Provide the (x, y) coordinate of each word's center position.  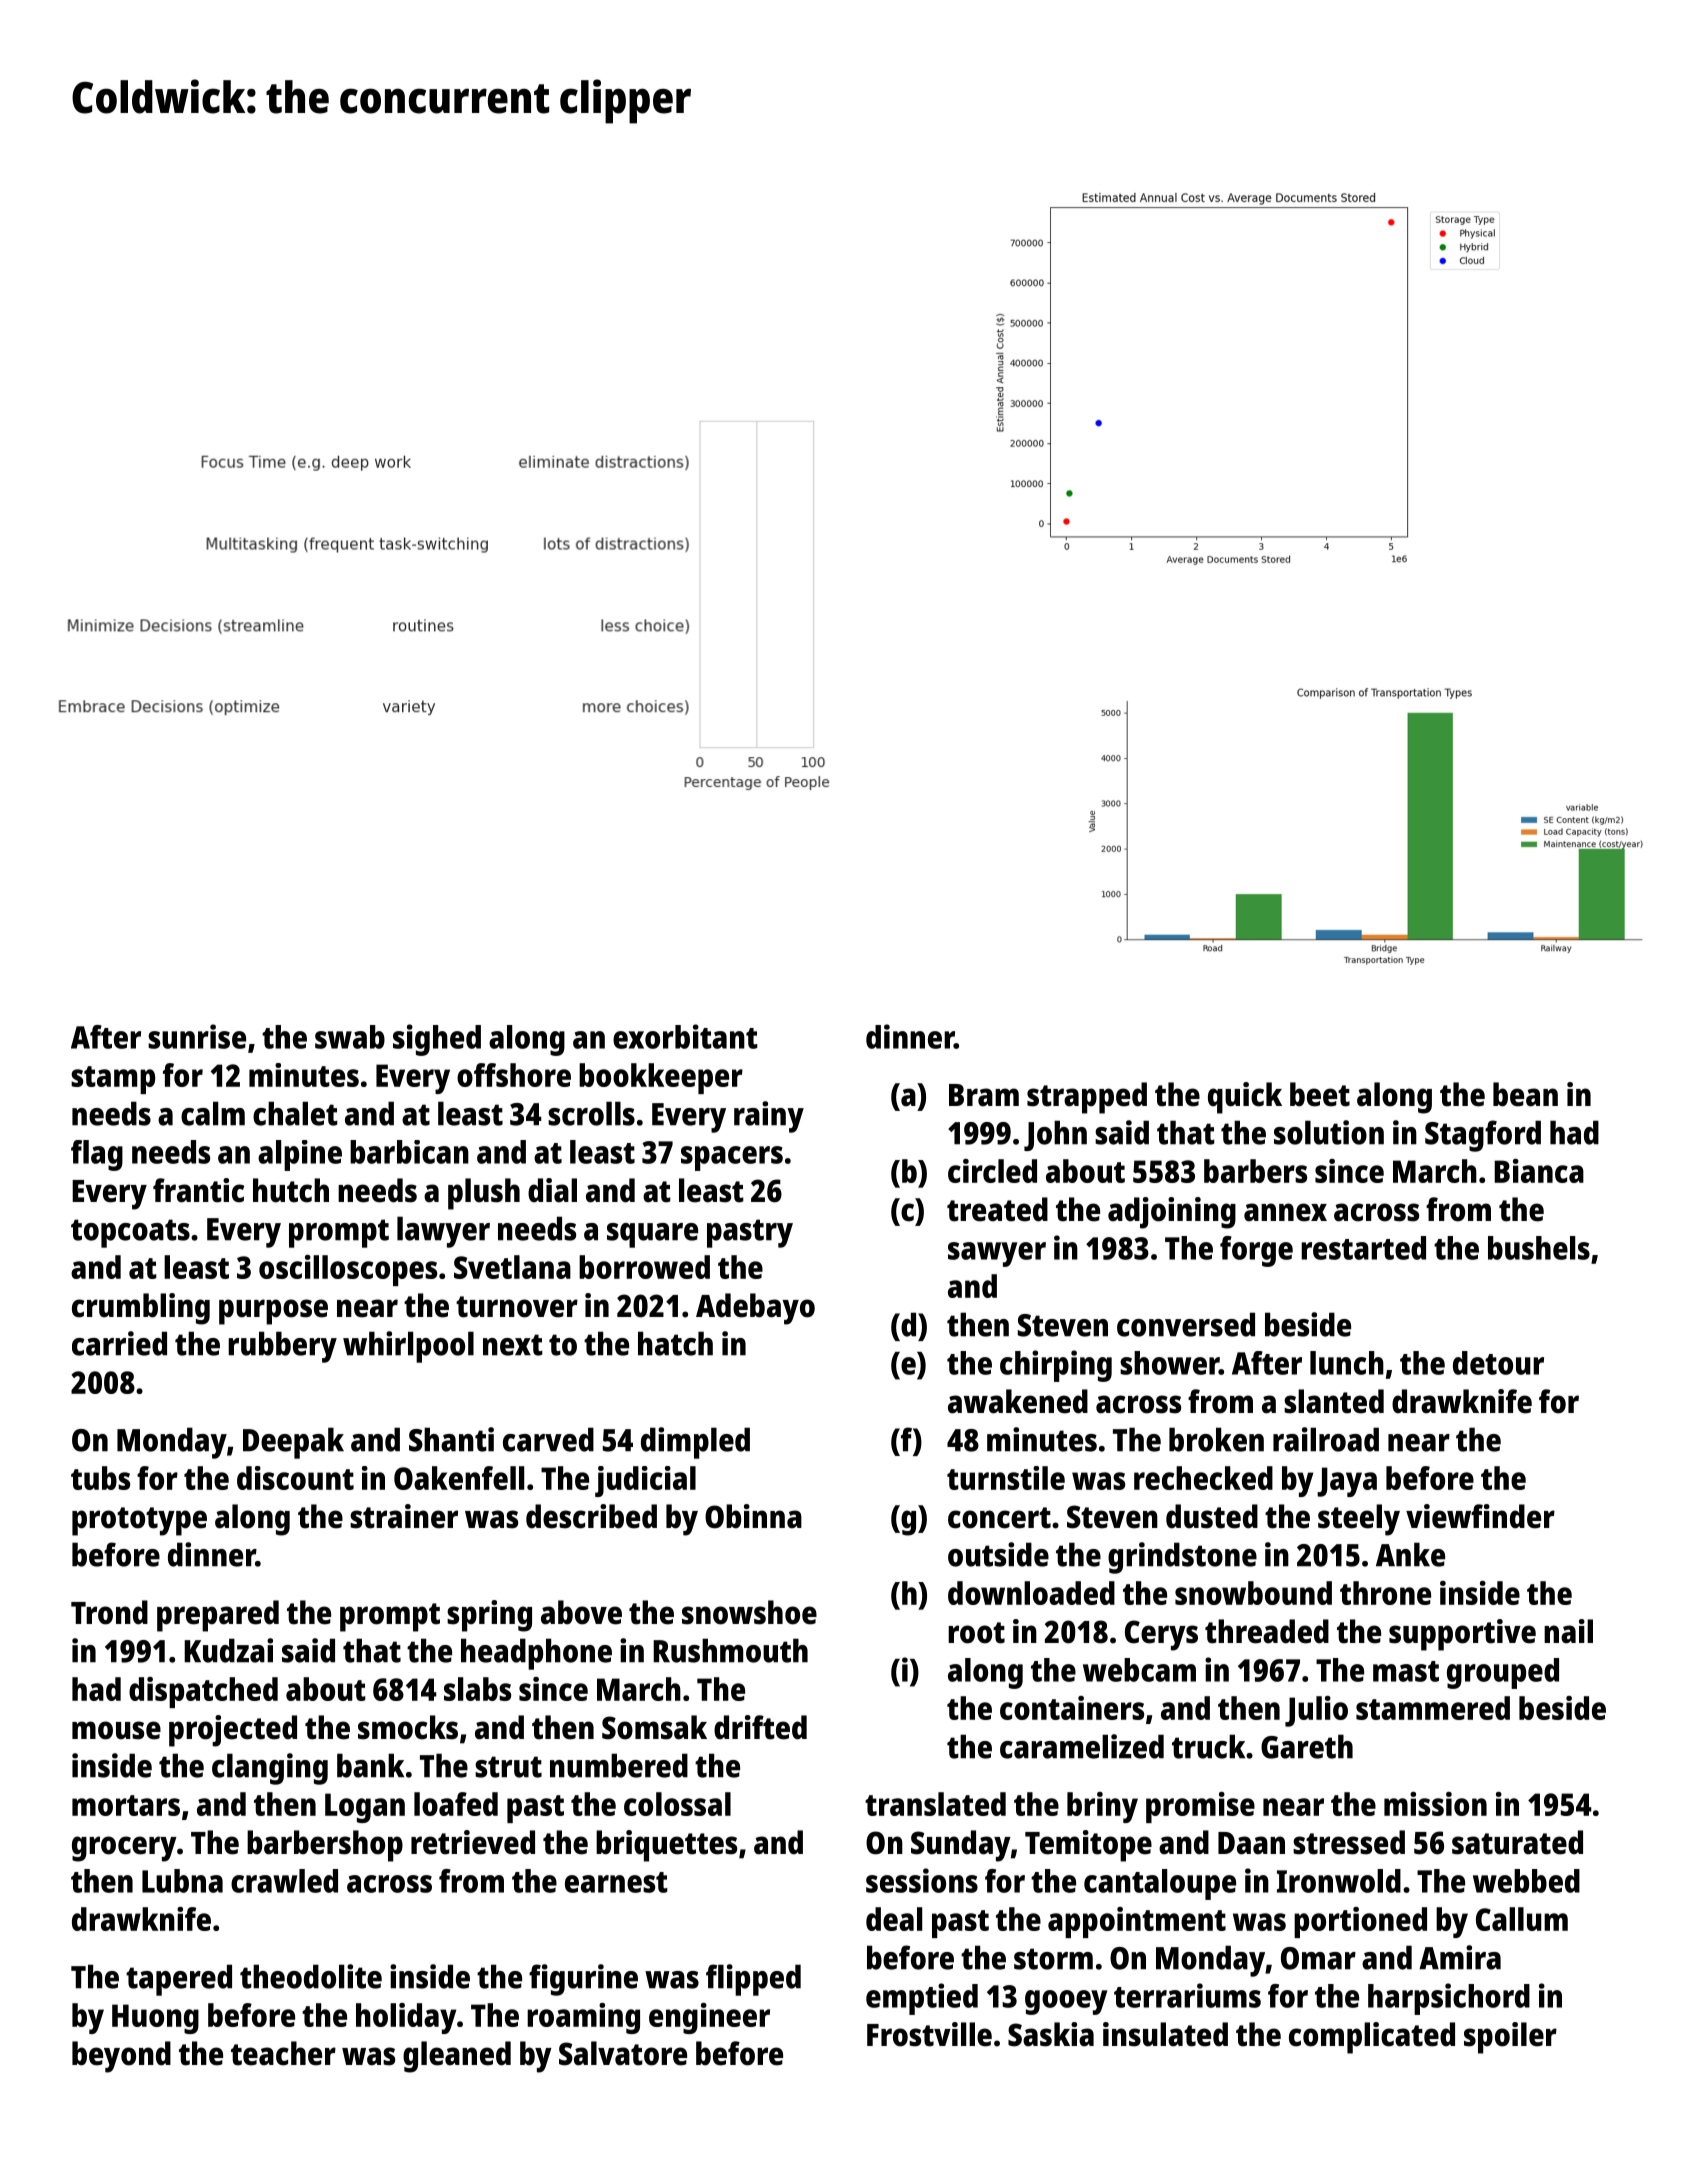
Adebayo (755, 1309)
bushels (1539, 1248)
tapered (179, 1980)
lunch (1347, 1363)
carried (119, 1343)
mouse (116, 1730)
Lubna (182, 1881)
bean (1525, 1094)
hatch (675, 1343)
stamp (113, 1080)
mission (1435, 1804)
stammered (1433, 1708)
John (1055, 1135)
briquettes (666, 1846)
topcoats (130, 1233)
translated (935, 1804)
